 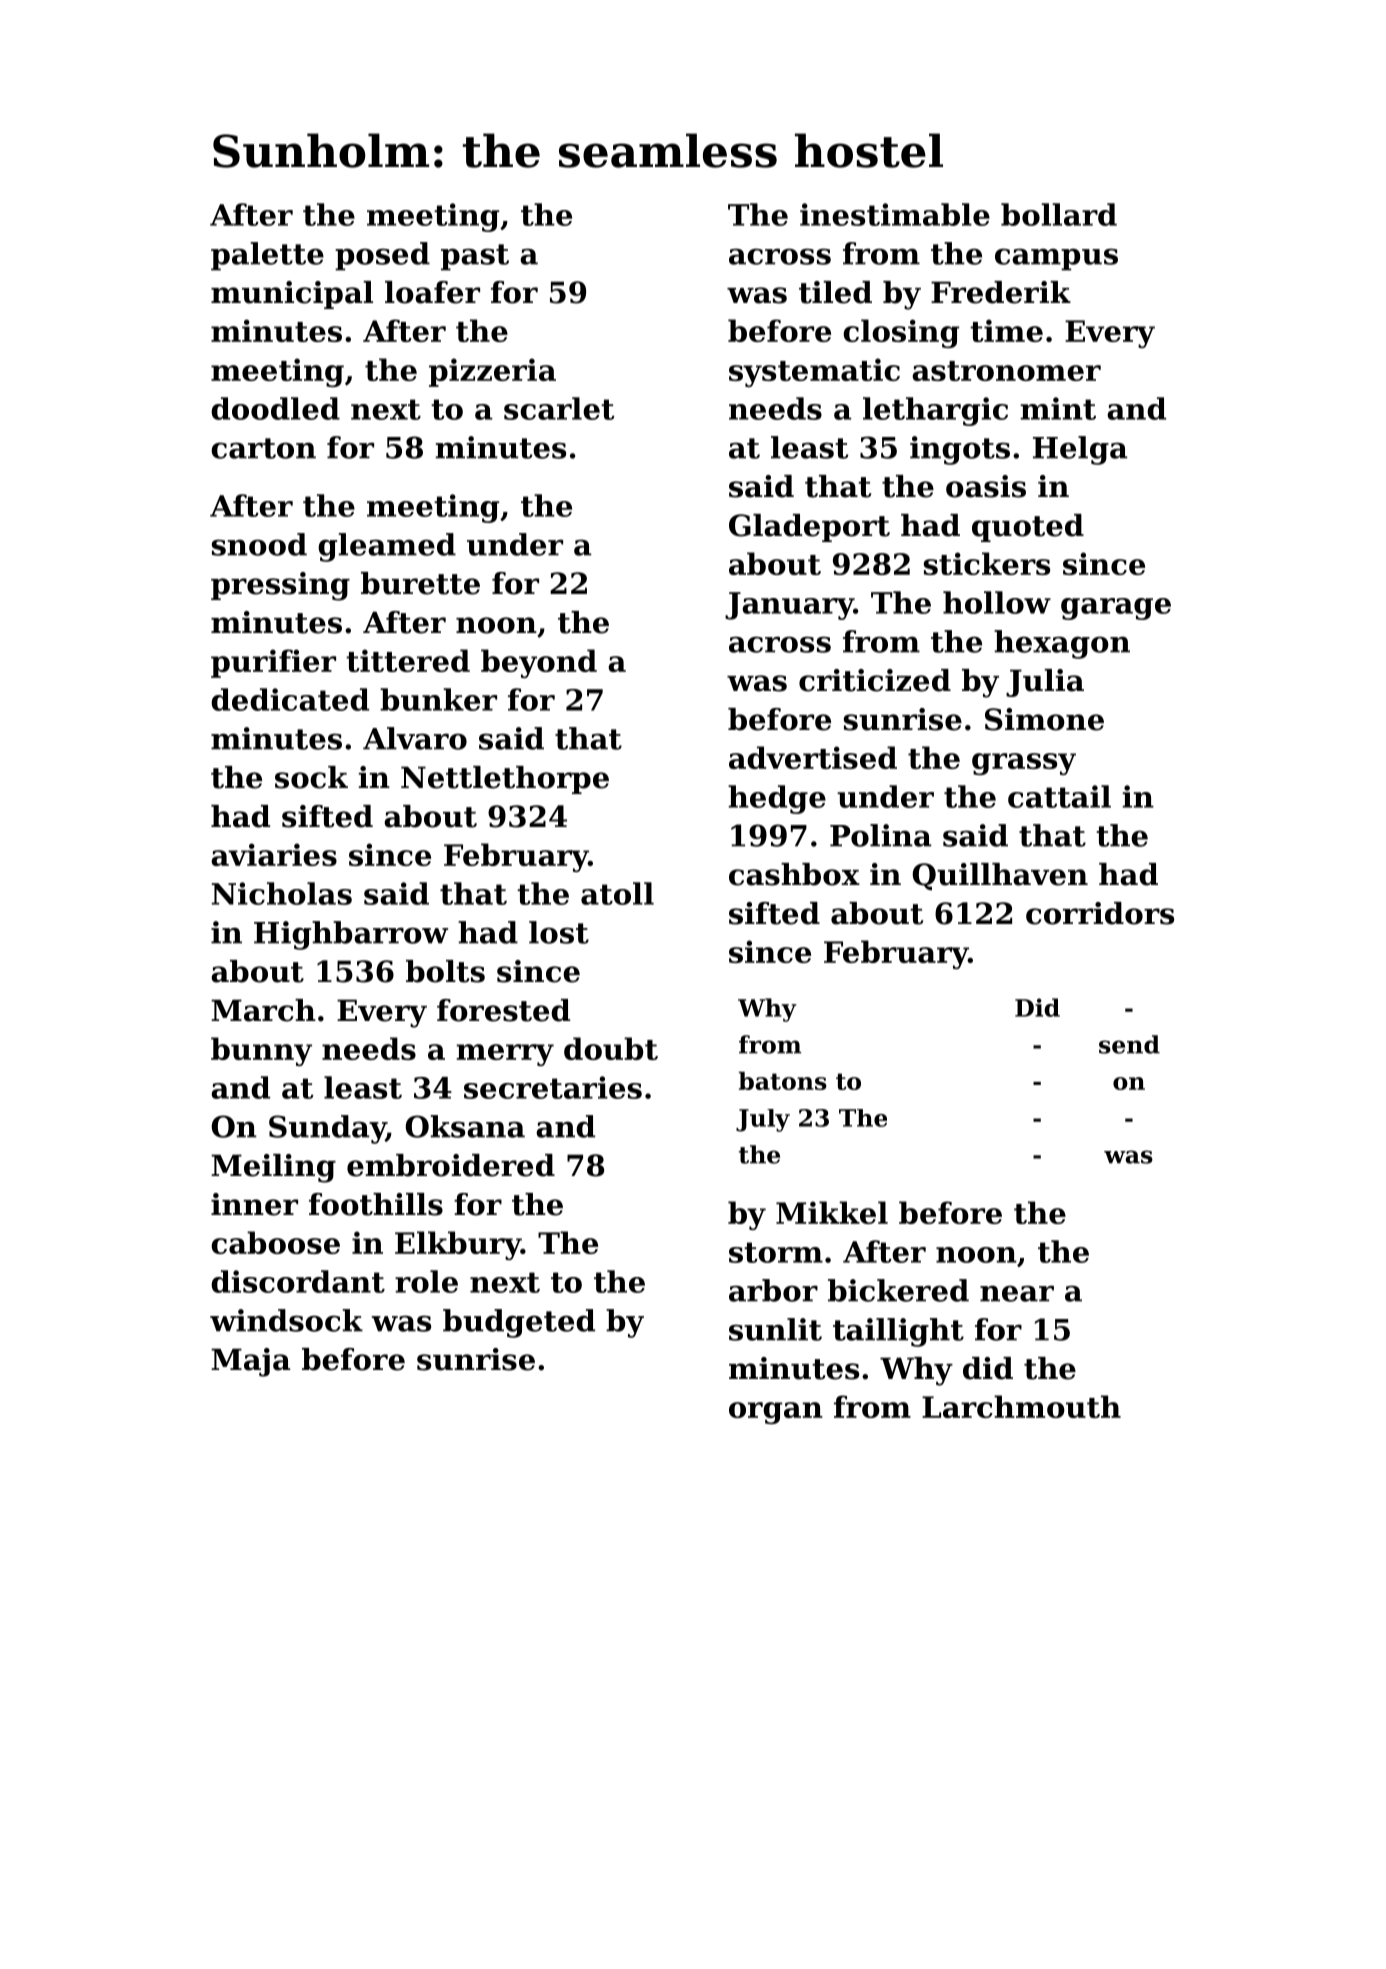 What do you see at coordinates (763, 1120) in the screenshot?
I see `July` at bounding box center [763, 1120].
